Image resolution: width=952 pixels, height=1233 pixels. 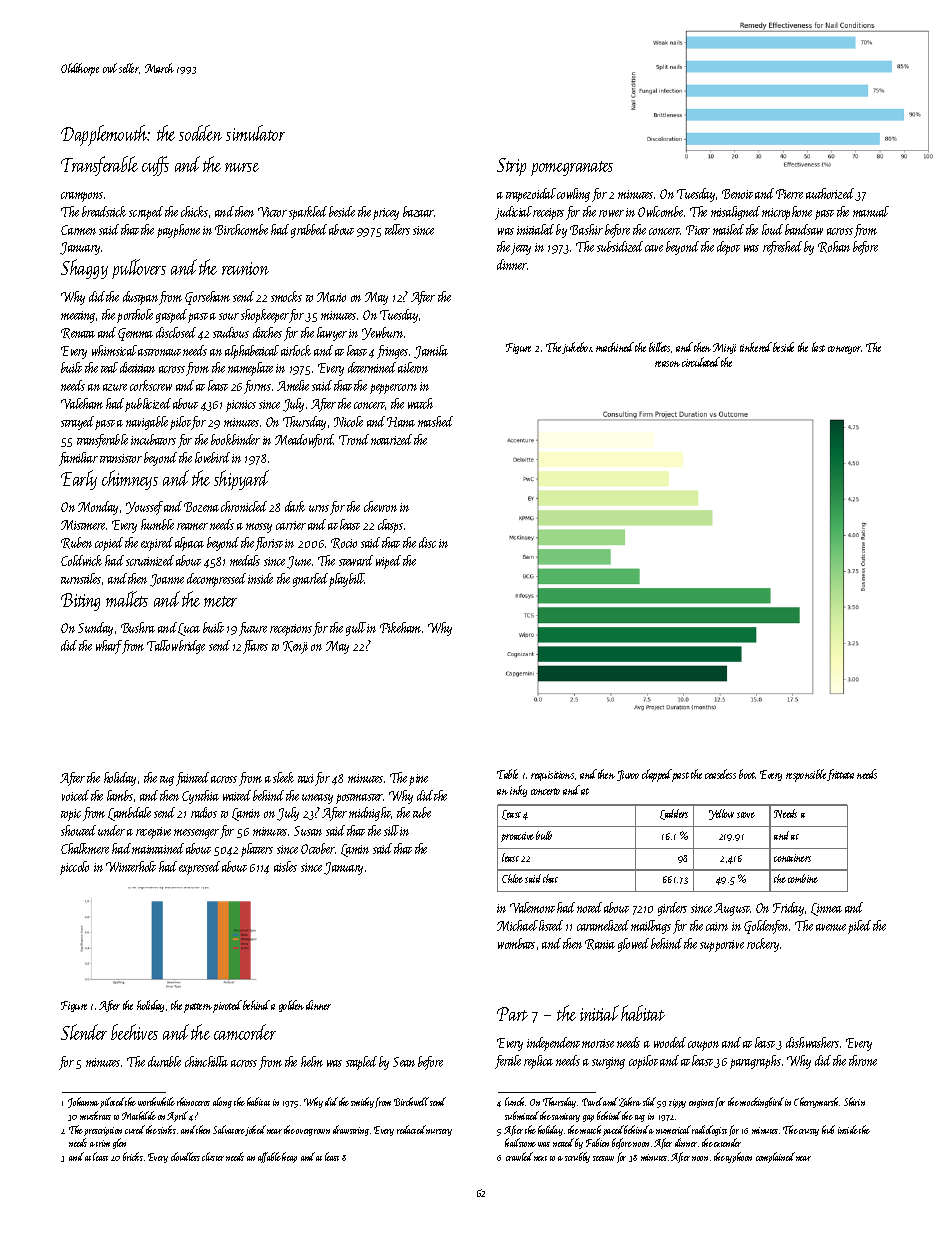 What do you see at coordinates (519, 1156) in the screenshot?
I see `crawled` at bounding box center [519, 1156].
